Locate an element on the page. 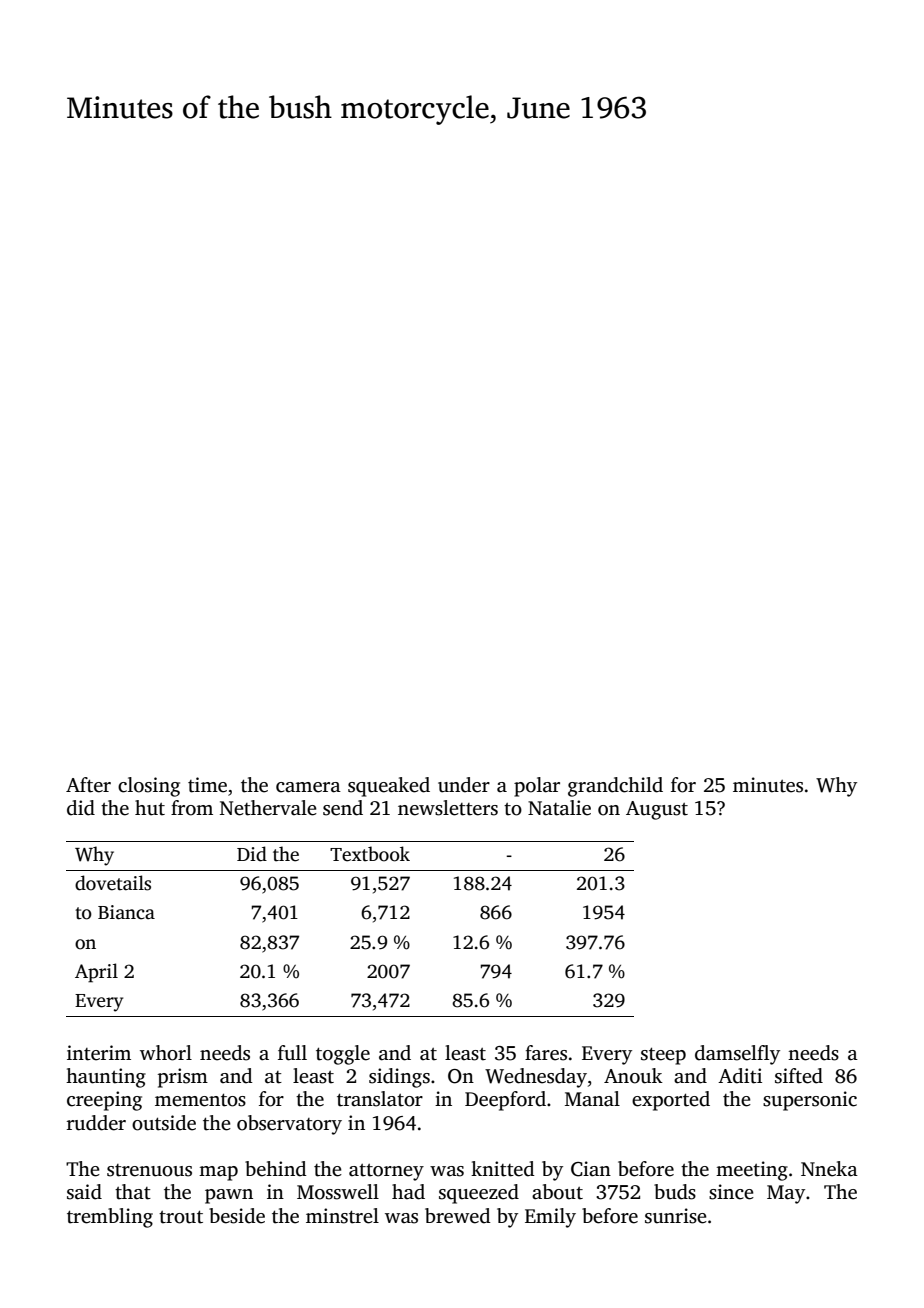  Bianca is located at coordinates (126, 912).
